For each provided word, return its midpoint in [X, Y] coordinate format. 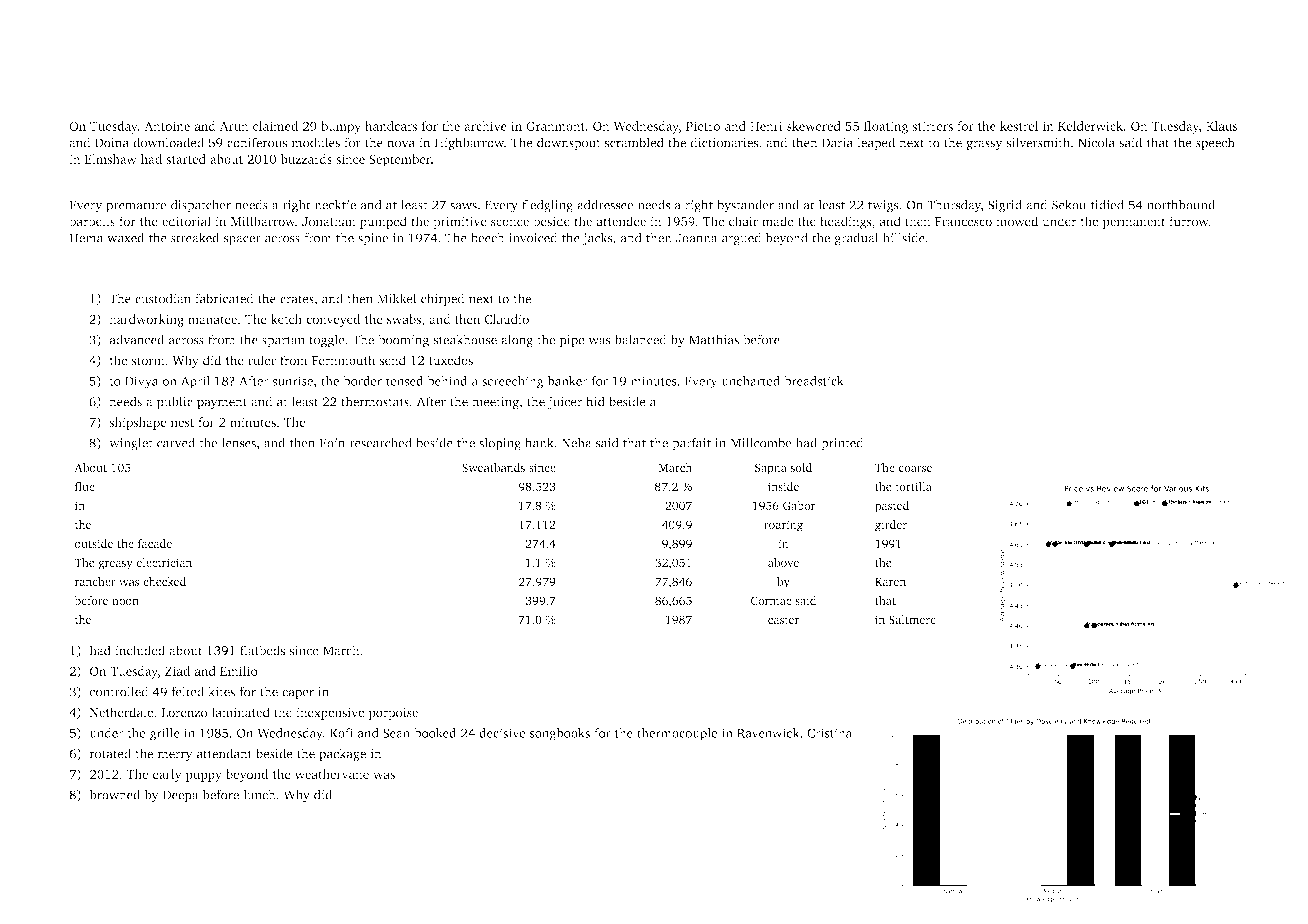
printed [842, 444]
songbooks [560, 734]
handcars [391, 126]
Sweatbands [493, 467]
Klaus [1222, 126]
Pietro [703, 126]
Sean [396, 733]
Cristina [829, 733]
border [362, 381]
